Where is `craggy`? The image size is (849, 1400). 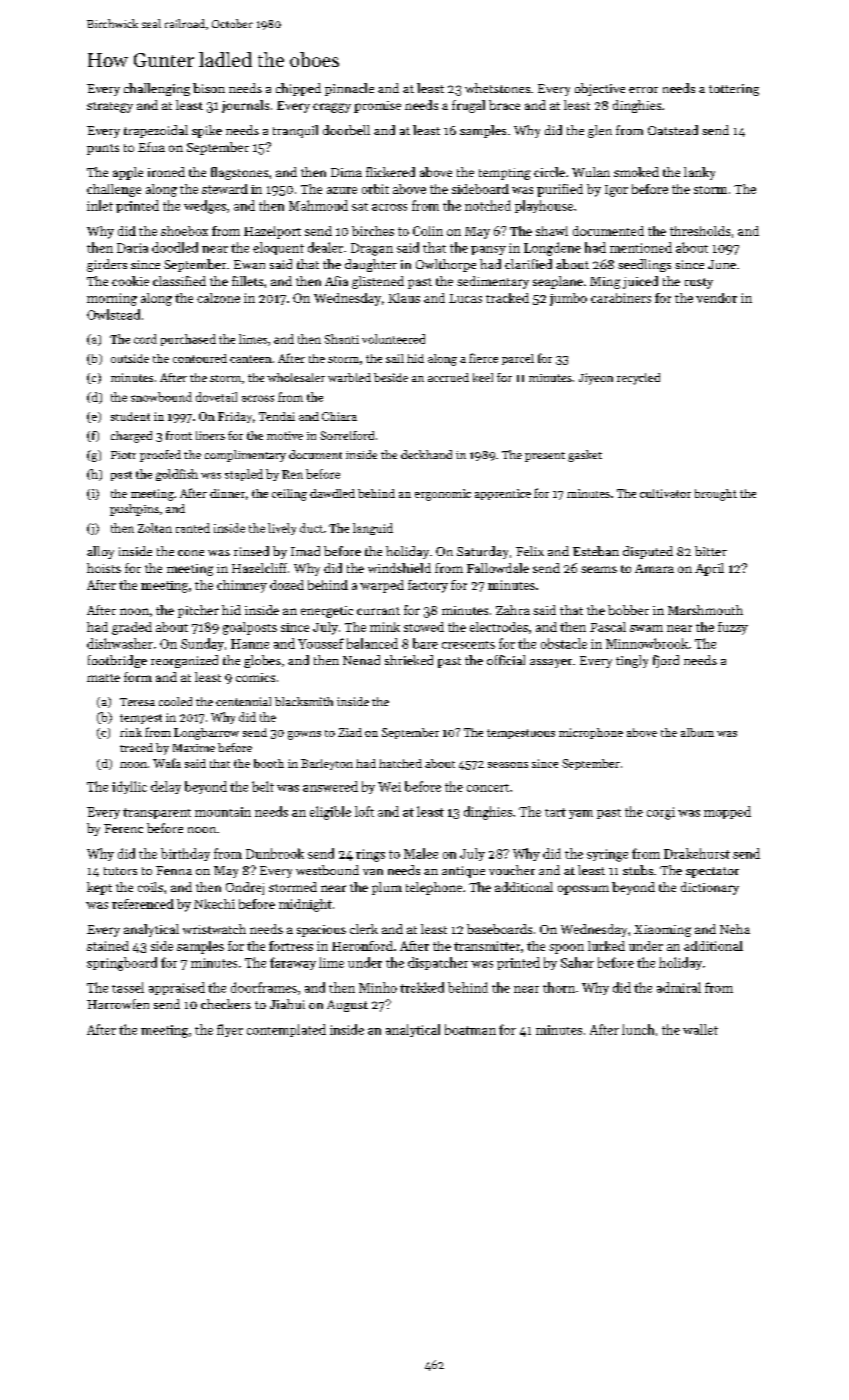
craggy is located at coordinates (332, 108).
